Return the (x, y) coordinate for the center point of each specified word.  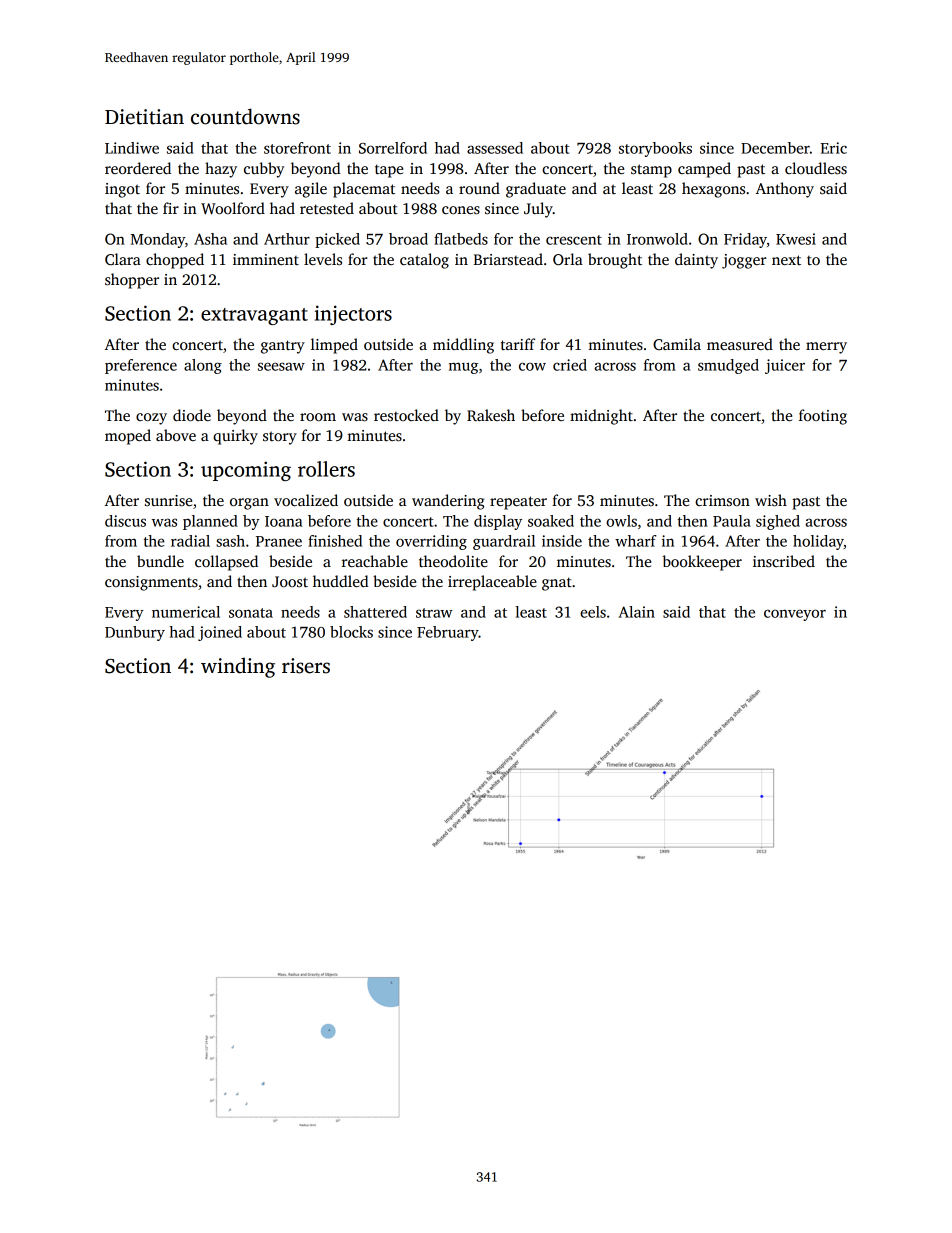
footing (823, 417)
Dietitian (144, 117)
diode (192, 415)
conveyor (795, 615)
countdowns (245, 116)
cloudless (816, 168)
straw (434, 613)
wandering (448, 502)
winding (238, 667)
